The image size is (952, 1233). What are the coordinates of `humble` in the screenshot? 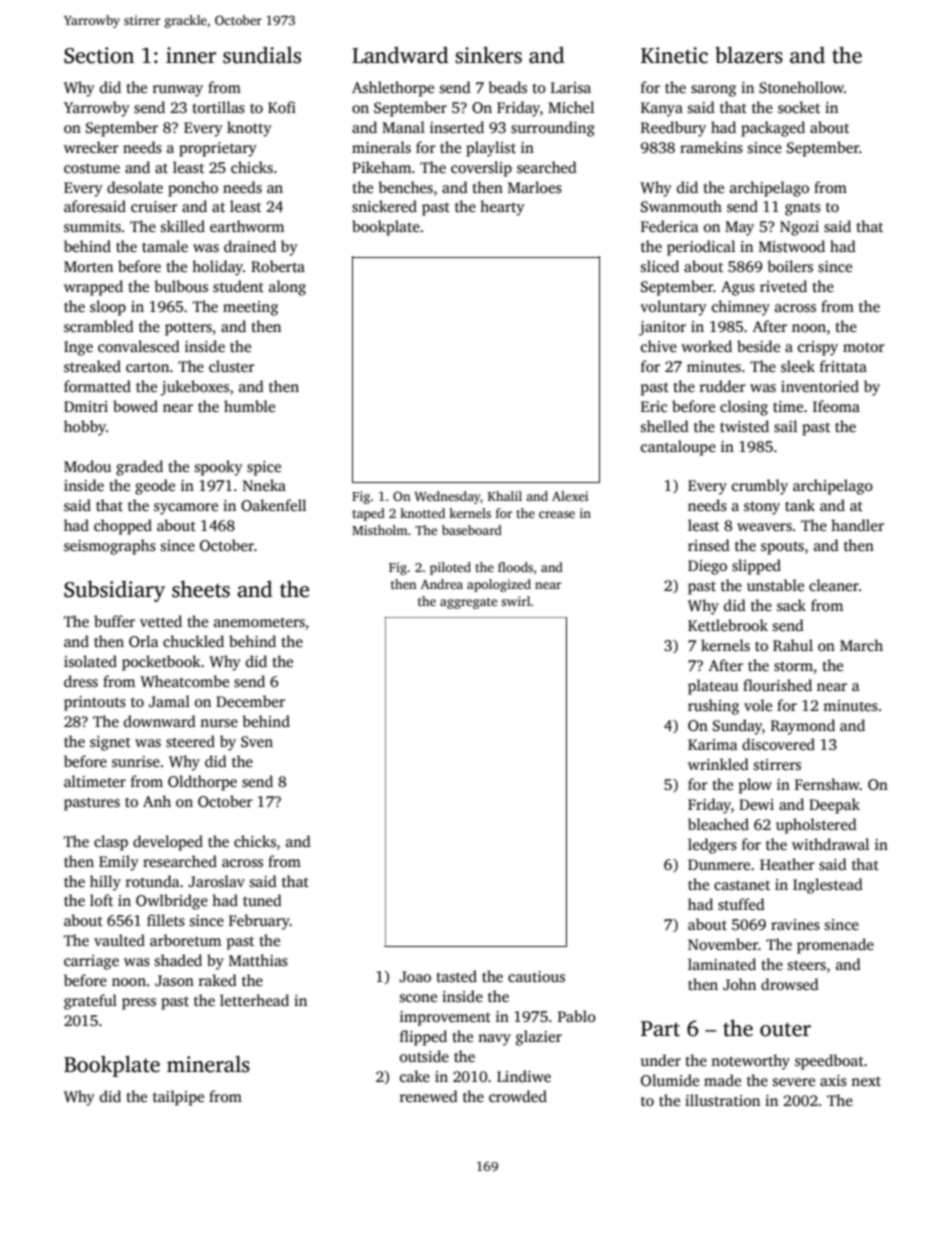 It's located at (249, 406).
